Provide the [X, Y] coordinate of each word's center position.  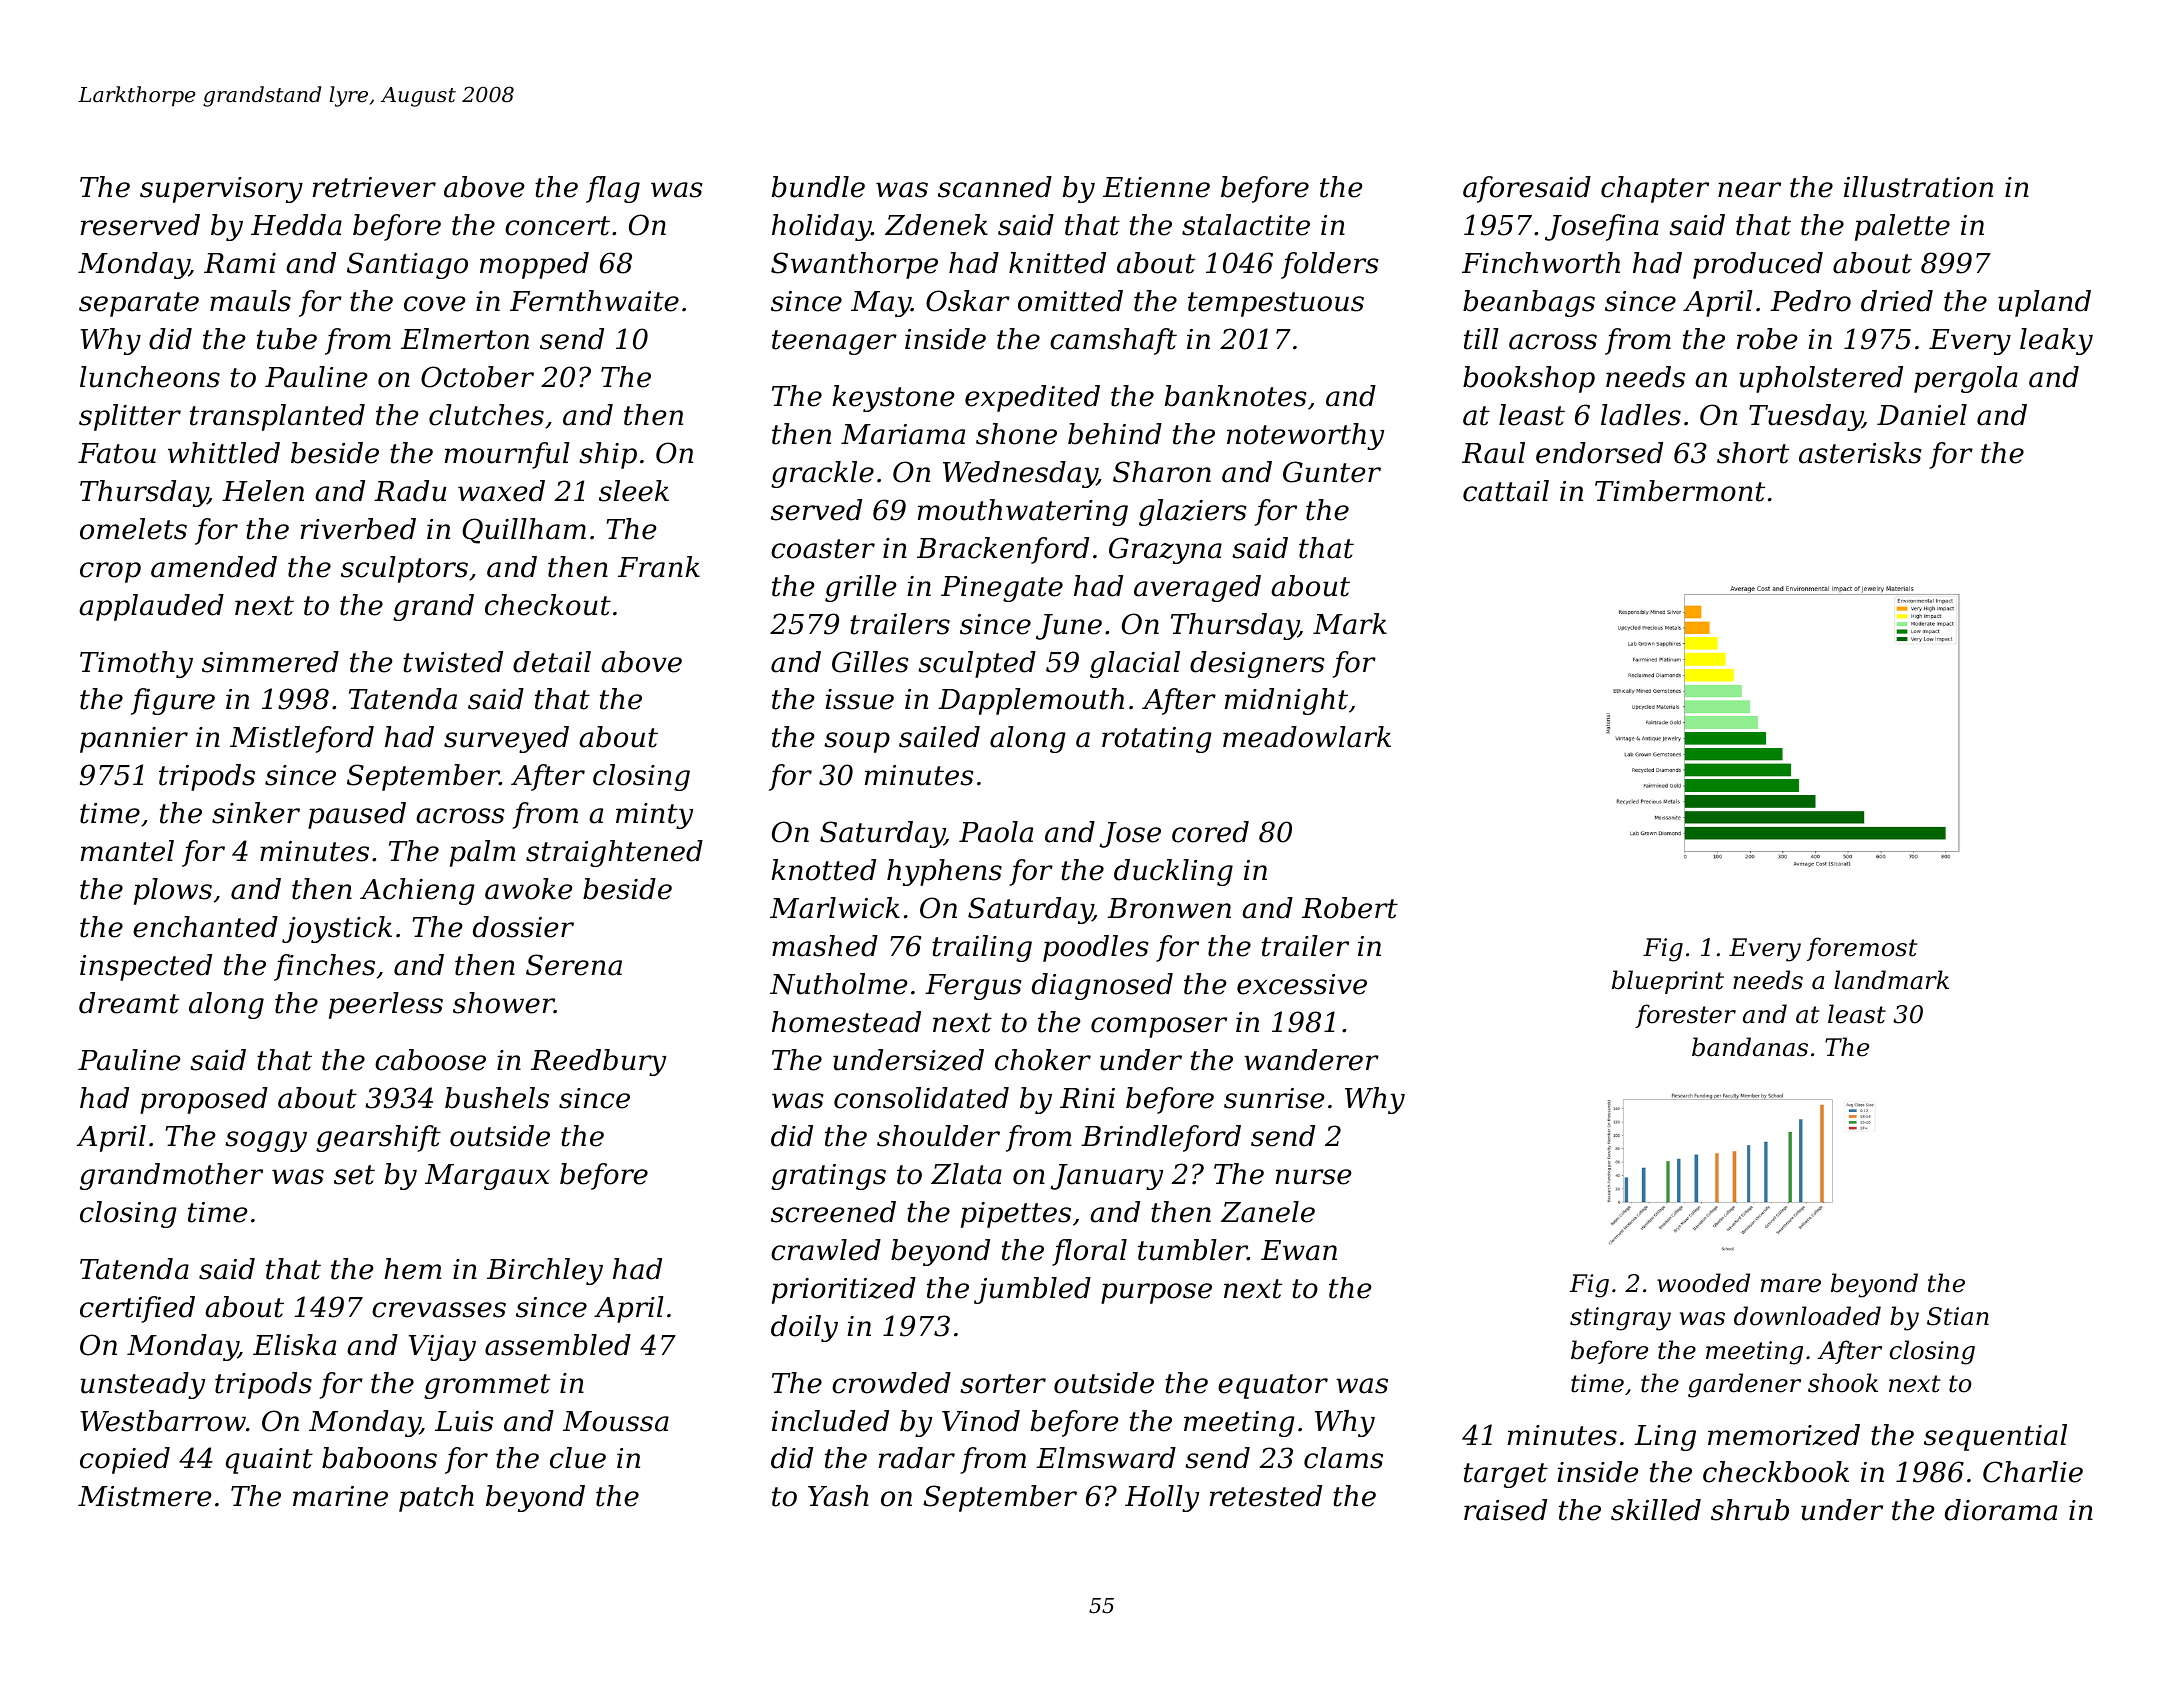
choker [1043, 1060]
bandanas [1750, 1047]
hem [412, 1269]
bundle [818, 187]
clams [1343, 1458]
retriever [374, 187]
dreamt [129, 1003]
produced [1758, 265]
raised [1505, 1510]
